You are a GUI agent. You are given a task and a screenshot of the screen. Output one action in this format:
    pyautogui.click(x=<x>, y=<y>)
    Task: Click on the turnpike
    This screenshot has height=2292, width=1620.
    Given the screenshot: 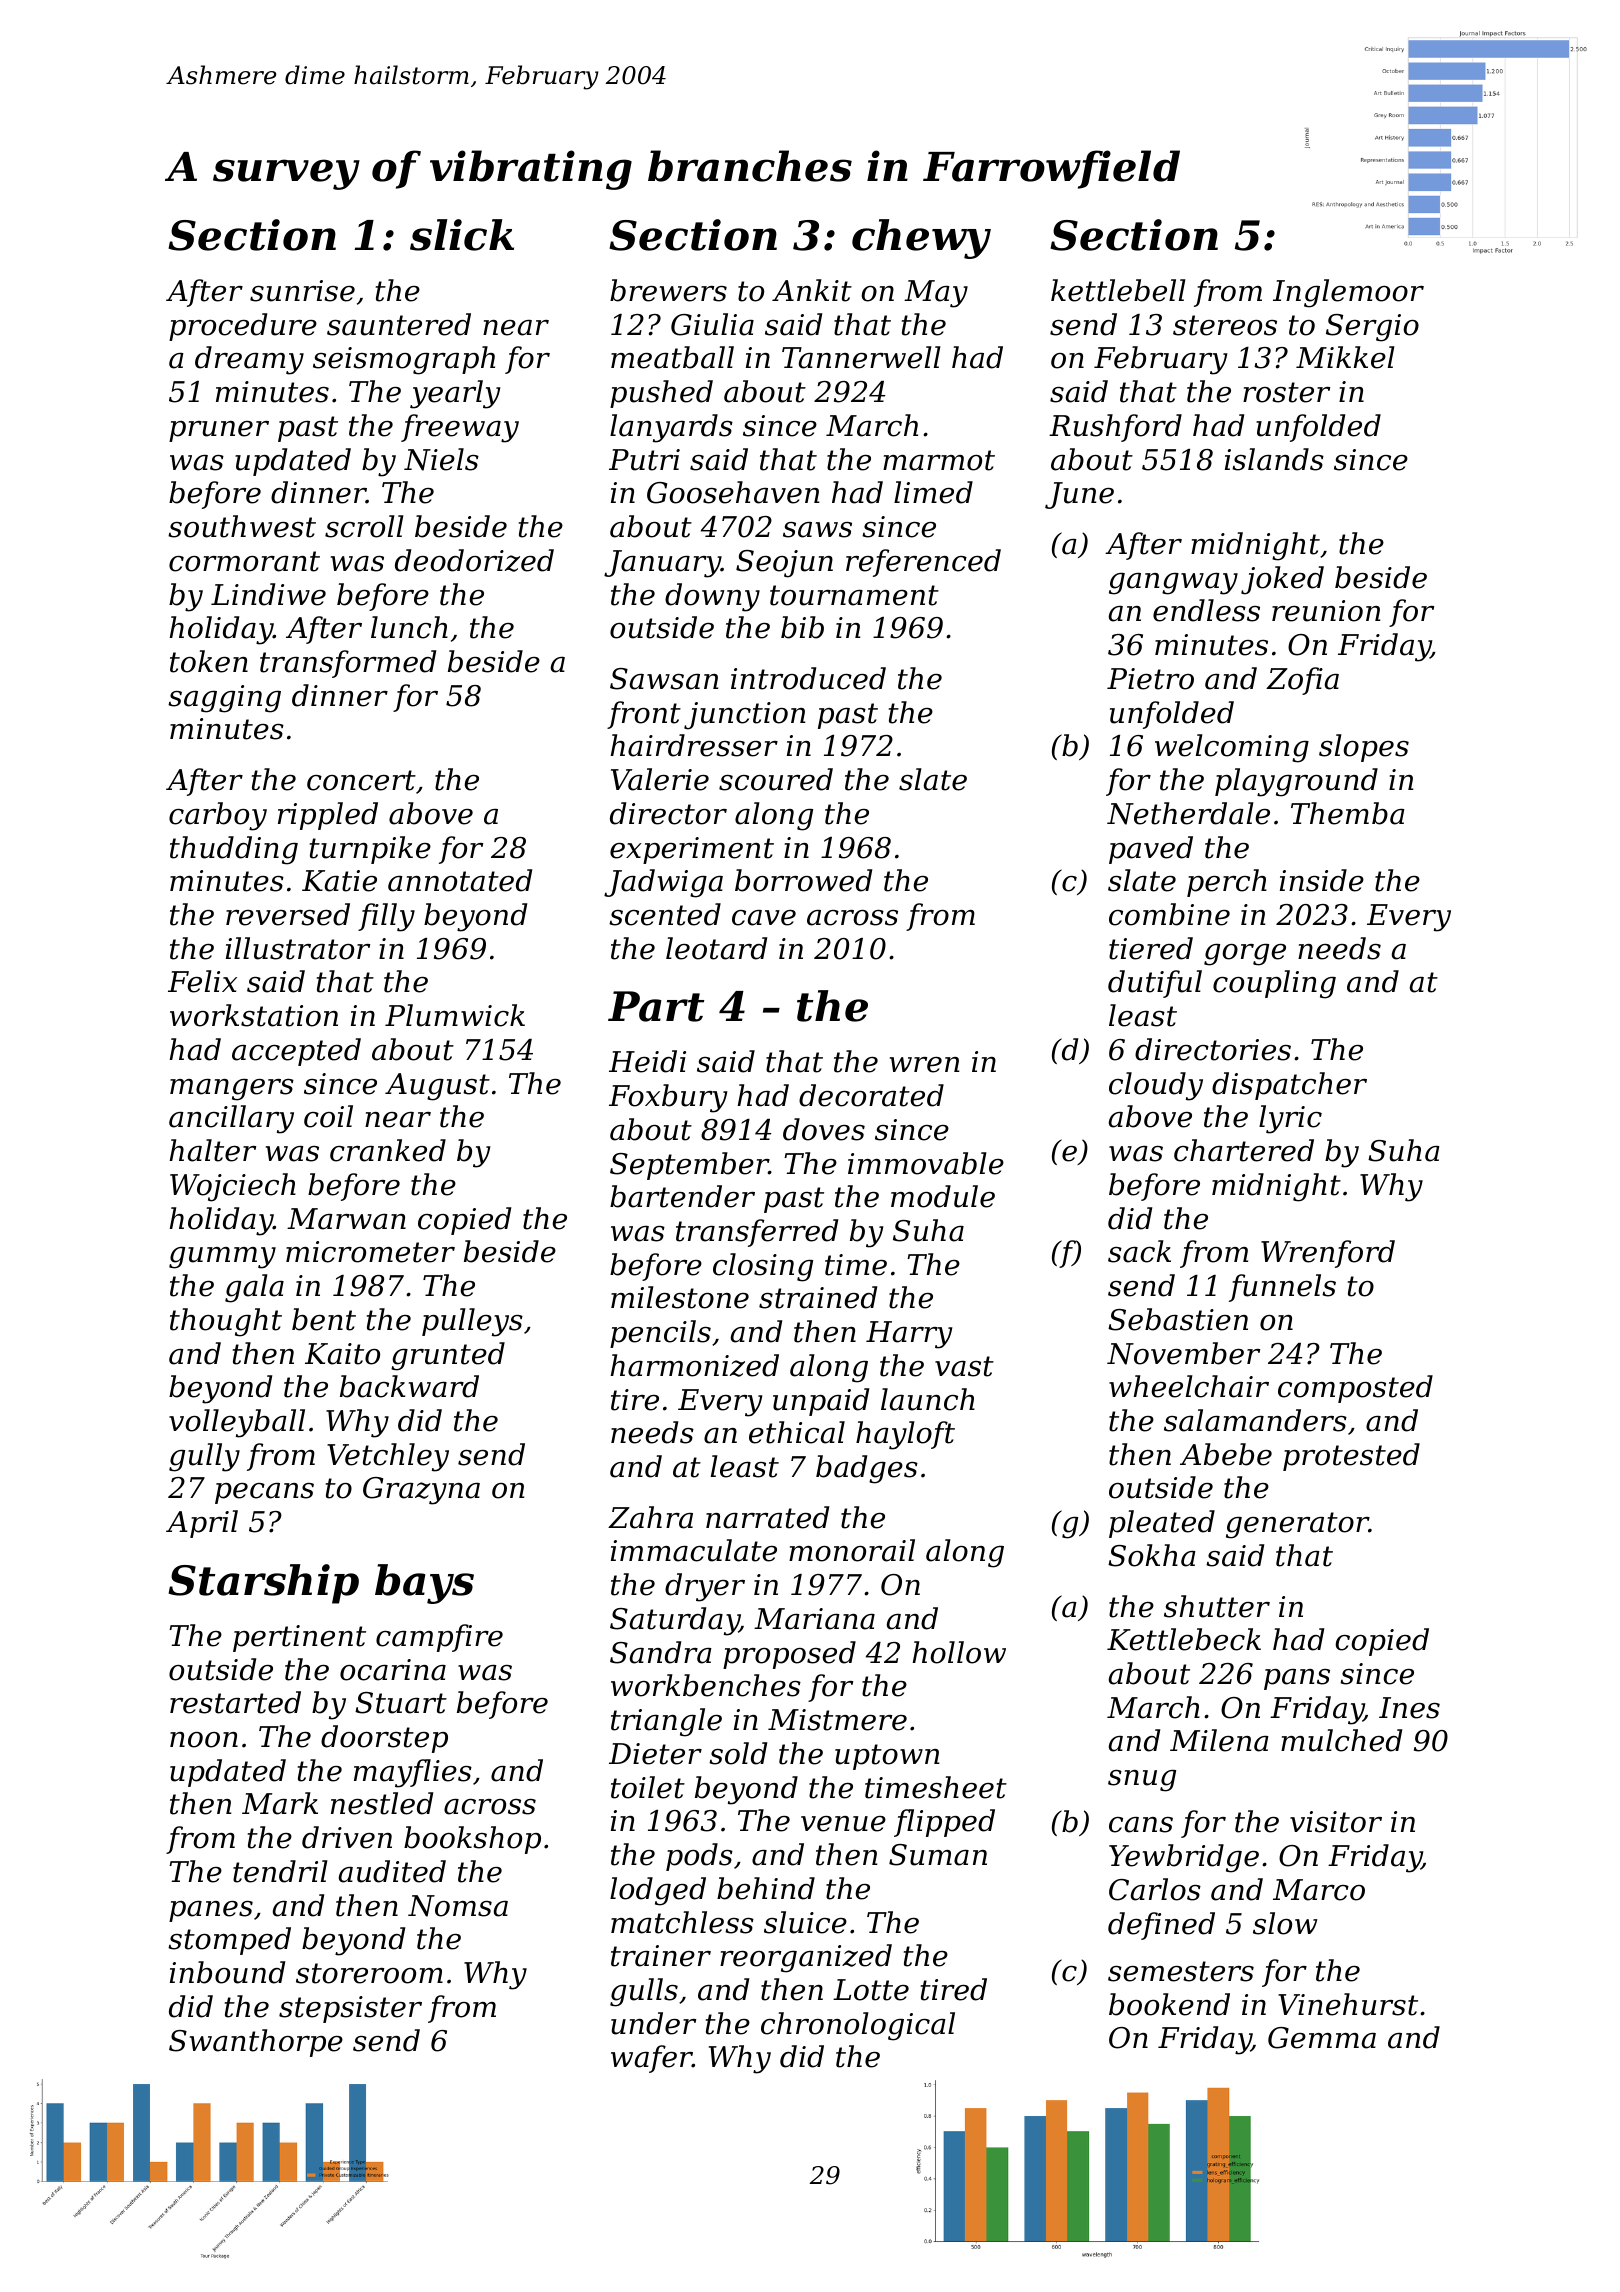 What is the action you would take?
    pyautogui.click(x=370, y=850)
